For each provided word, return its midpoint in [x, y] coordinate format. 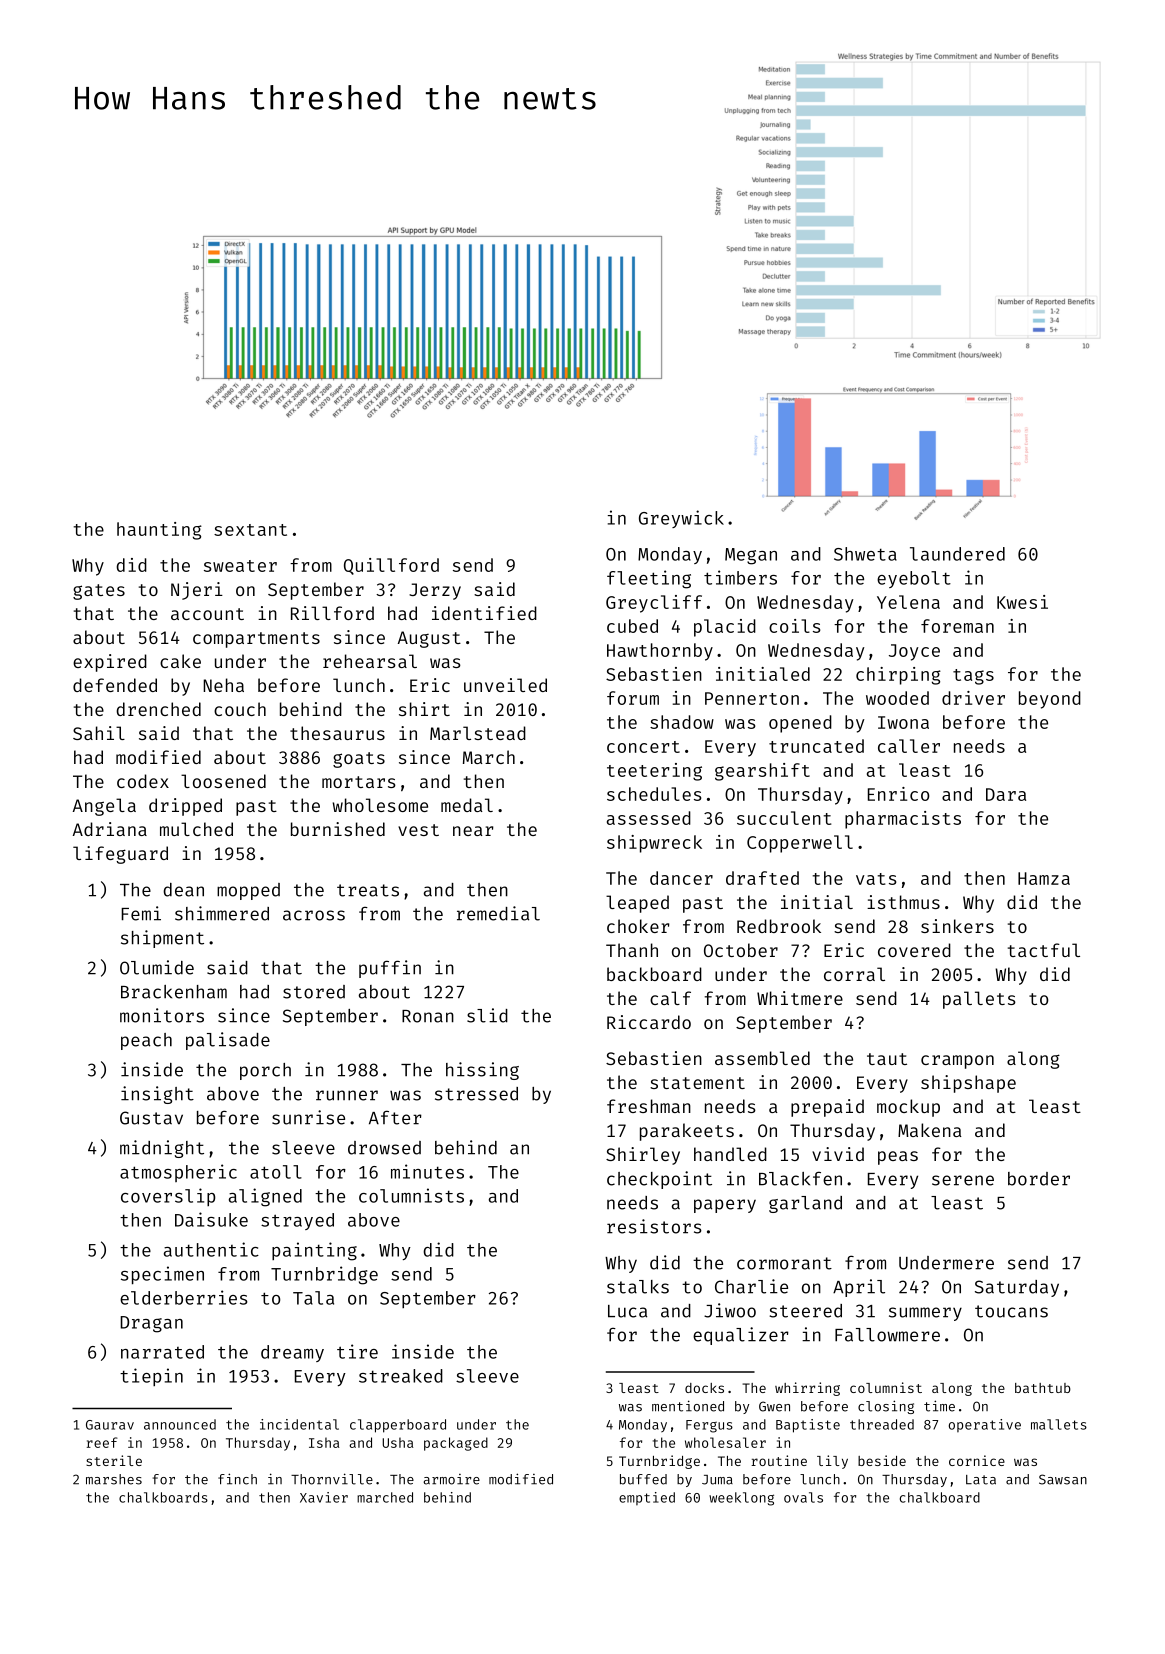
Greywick [681, 519]
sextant [250, 530]
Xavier [324, 1497]
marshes [114, 1479]
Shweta [865, 554]
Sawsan [1063, 1479]
